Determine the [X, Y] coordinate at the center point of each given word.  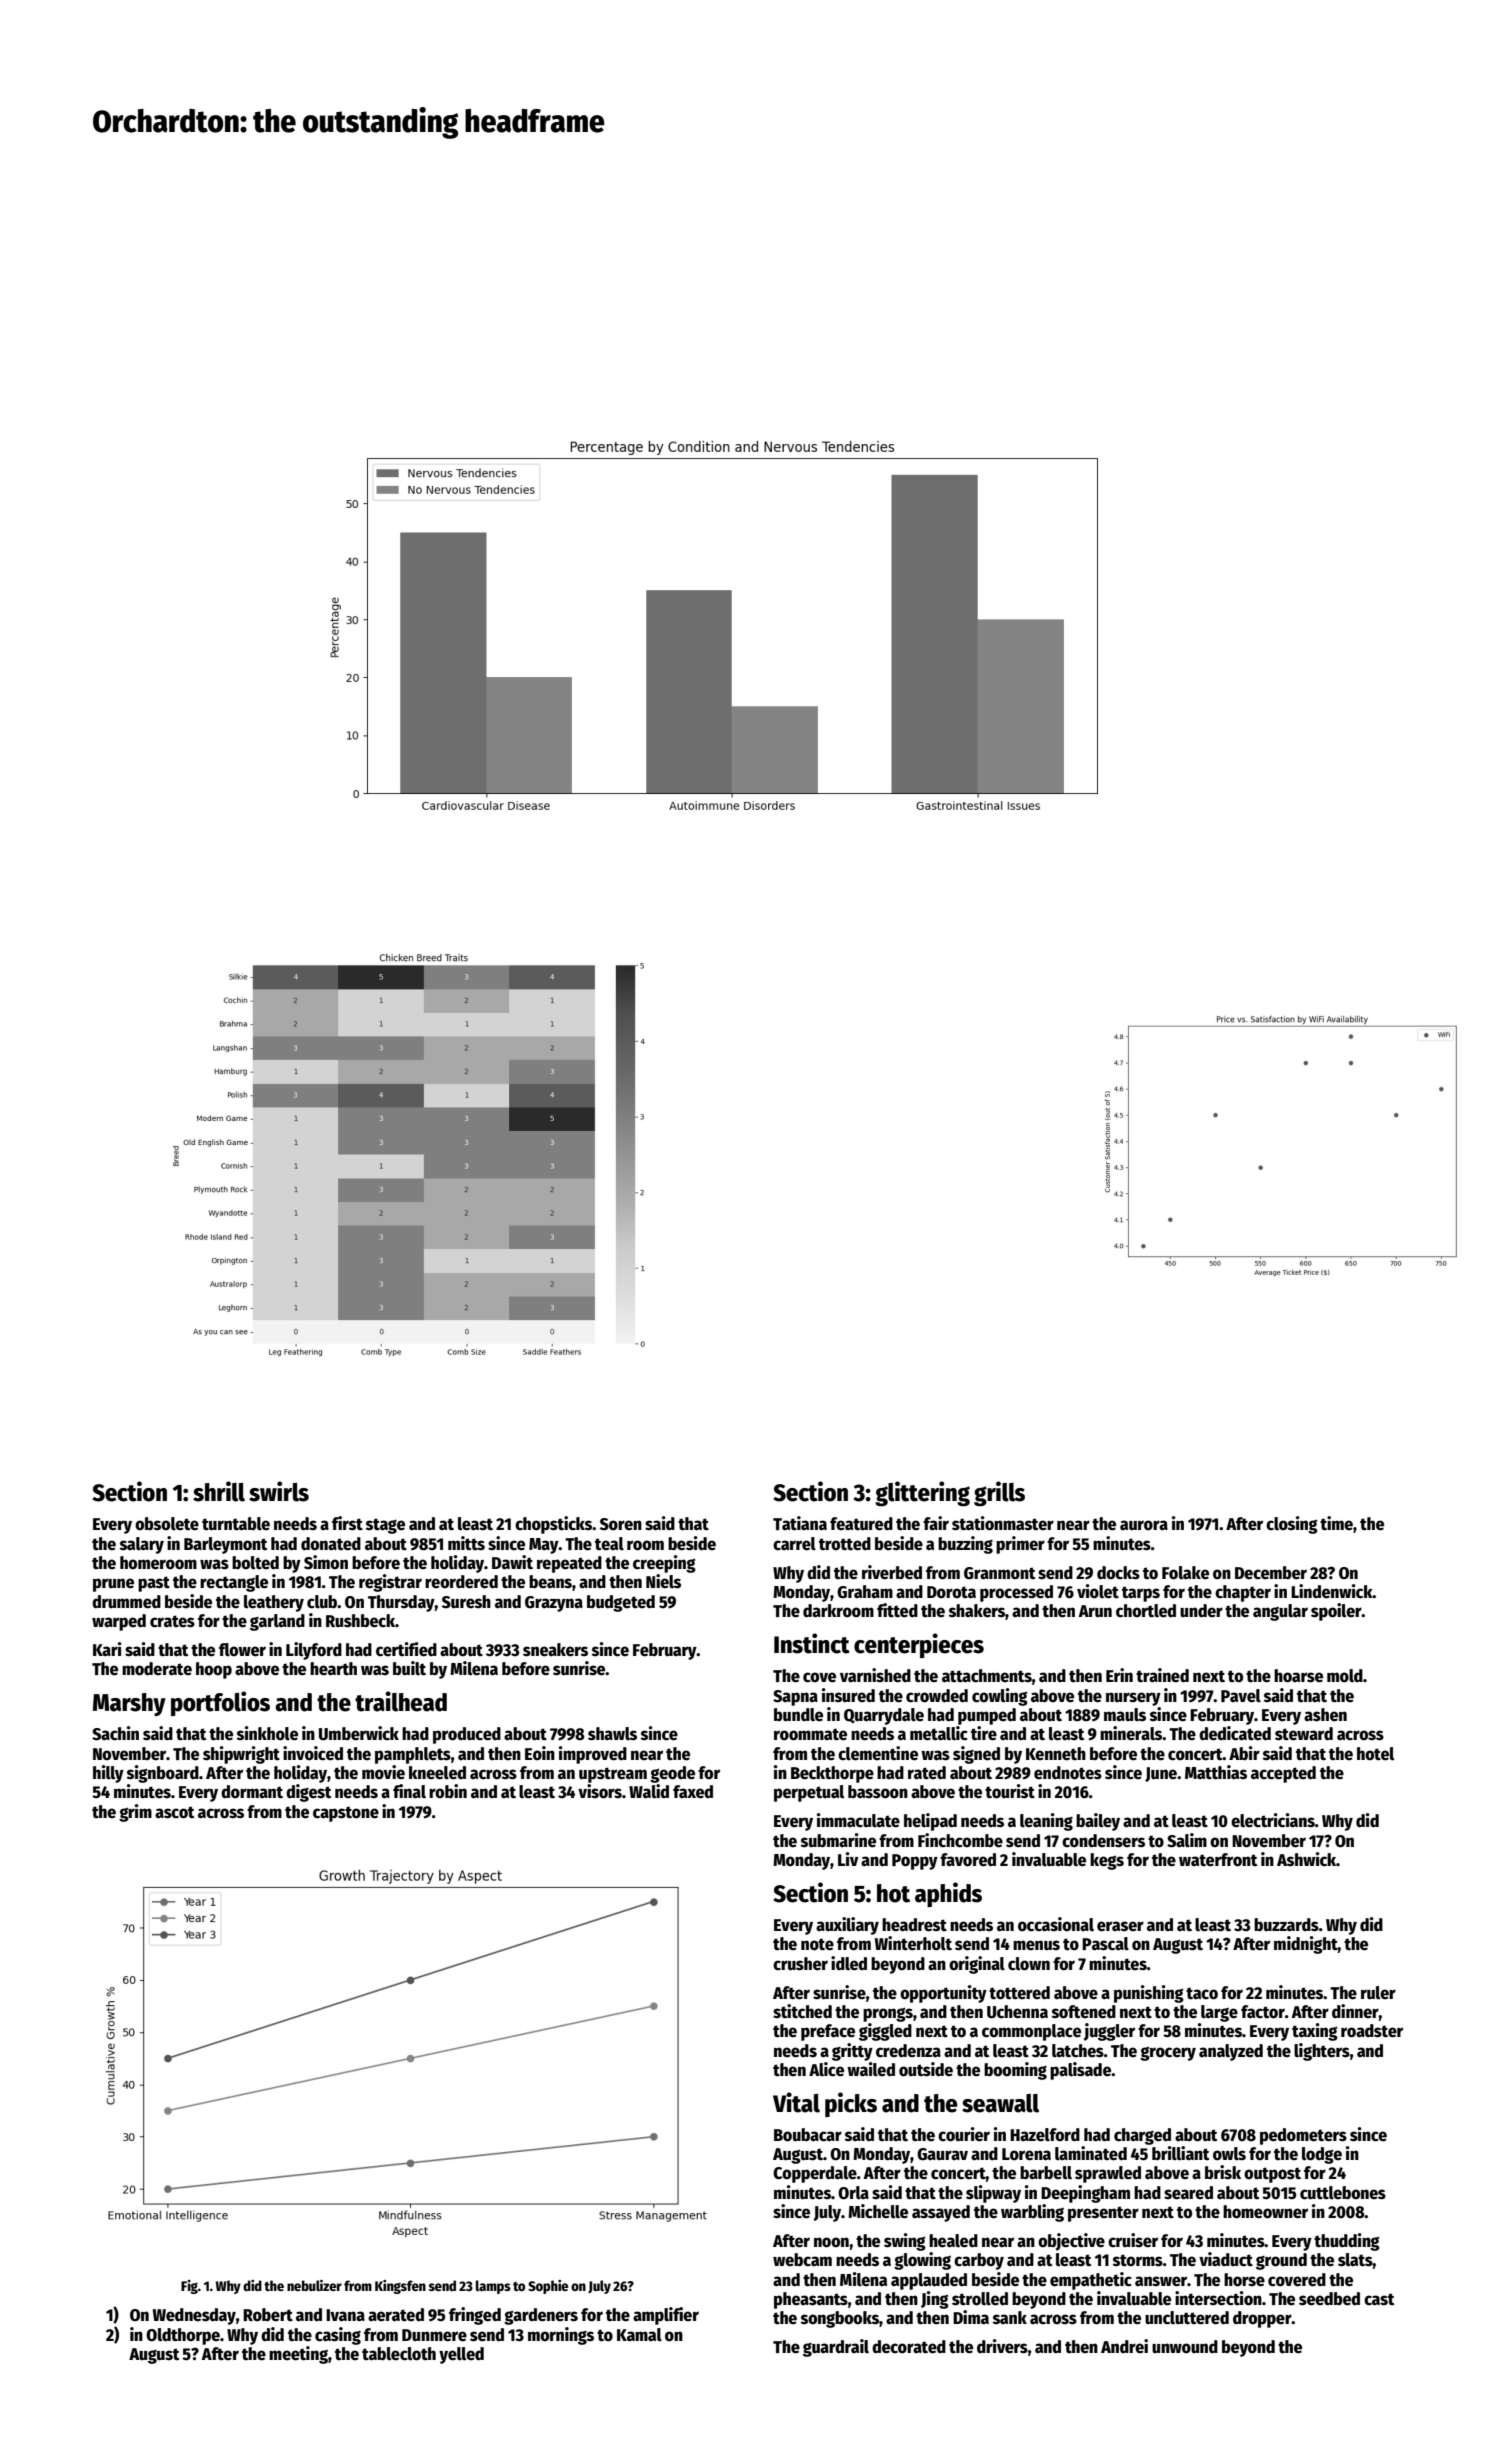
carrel [794, 1544]
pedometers [1303, 2136]
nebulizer [314, 2285]
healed [953, 2241]
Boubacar [808, 2135]
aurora [1144, 1525]
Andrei [1124, 2346]
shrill [219, 1491]
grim [135, 1813]
